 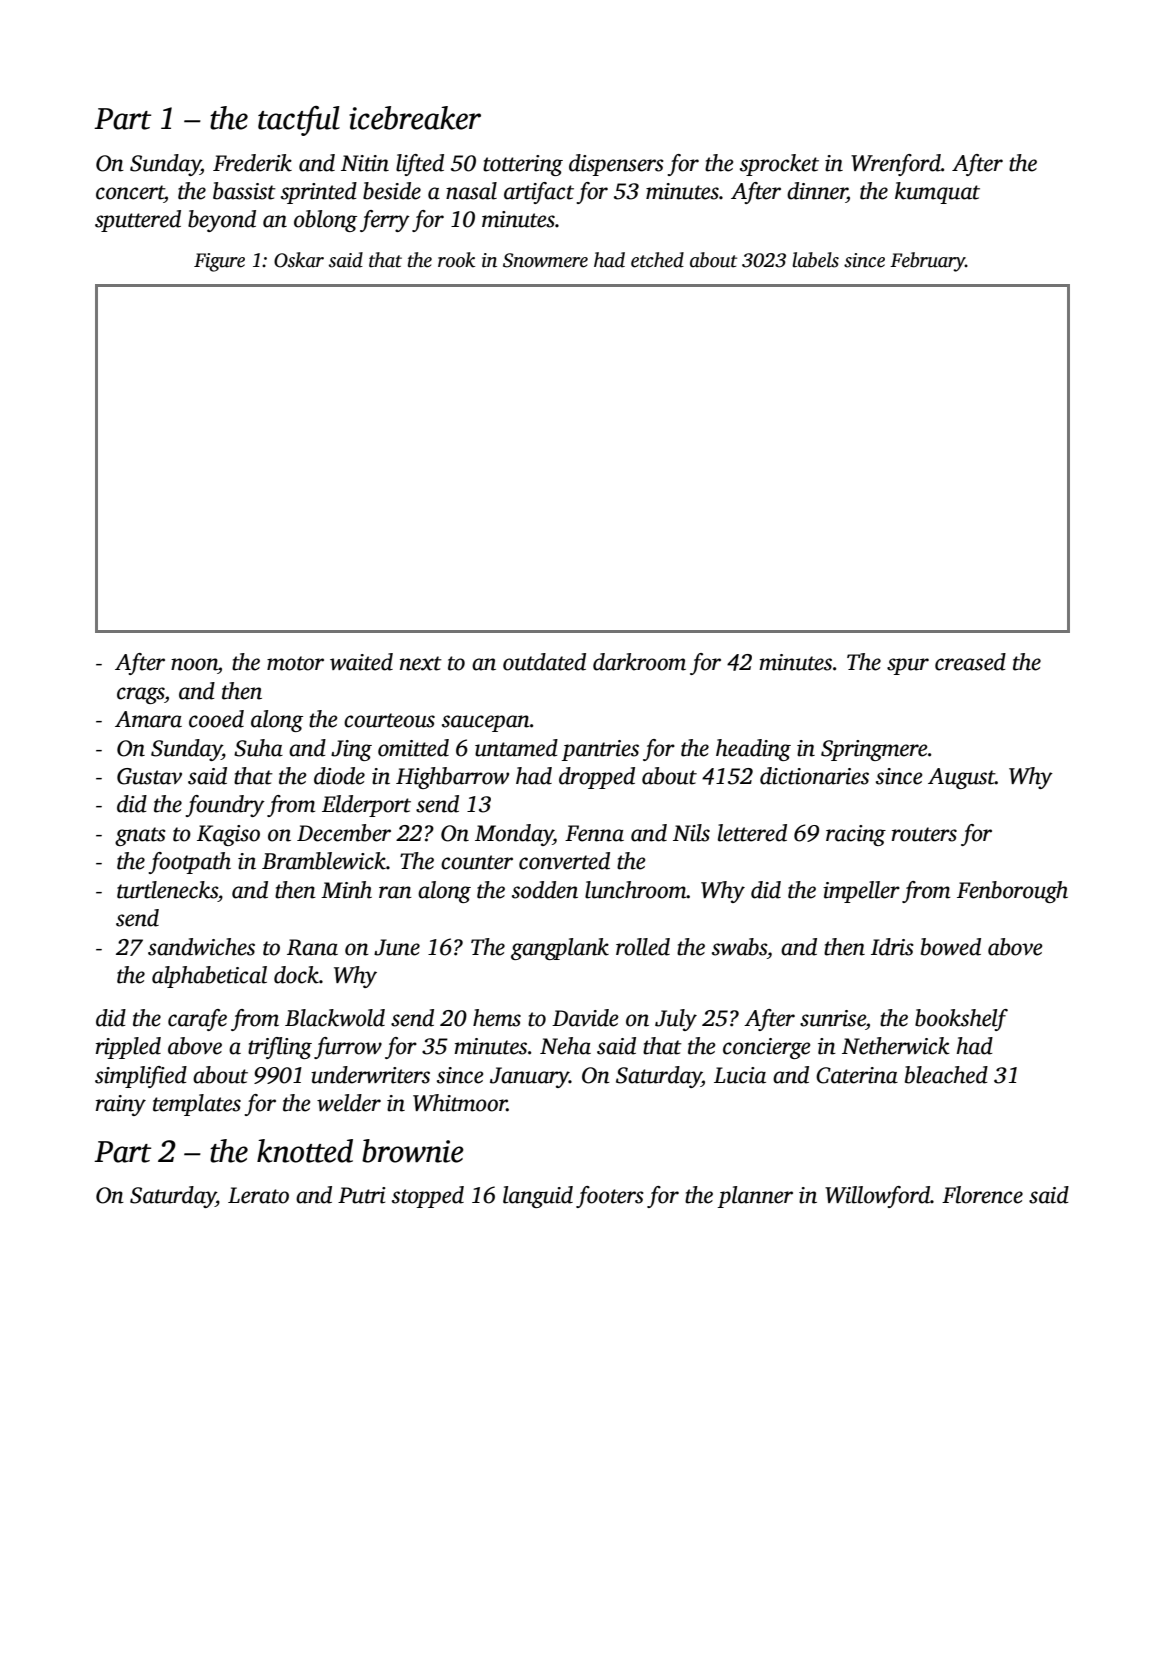 I want to click on foundry, so click(x=225, y=806).
